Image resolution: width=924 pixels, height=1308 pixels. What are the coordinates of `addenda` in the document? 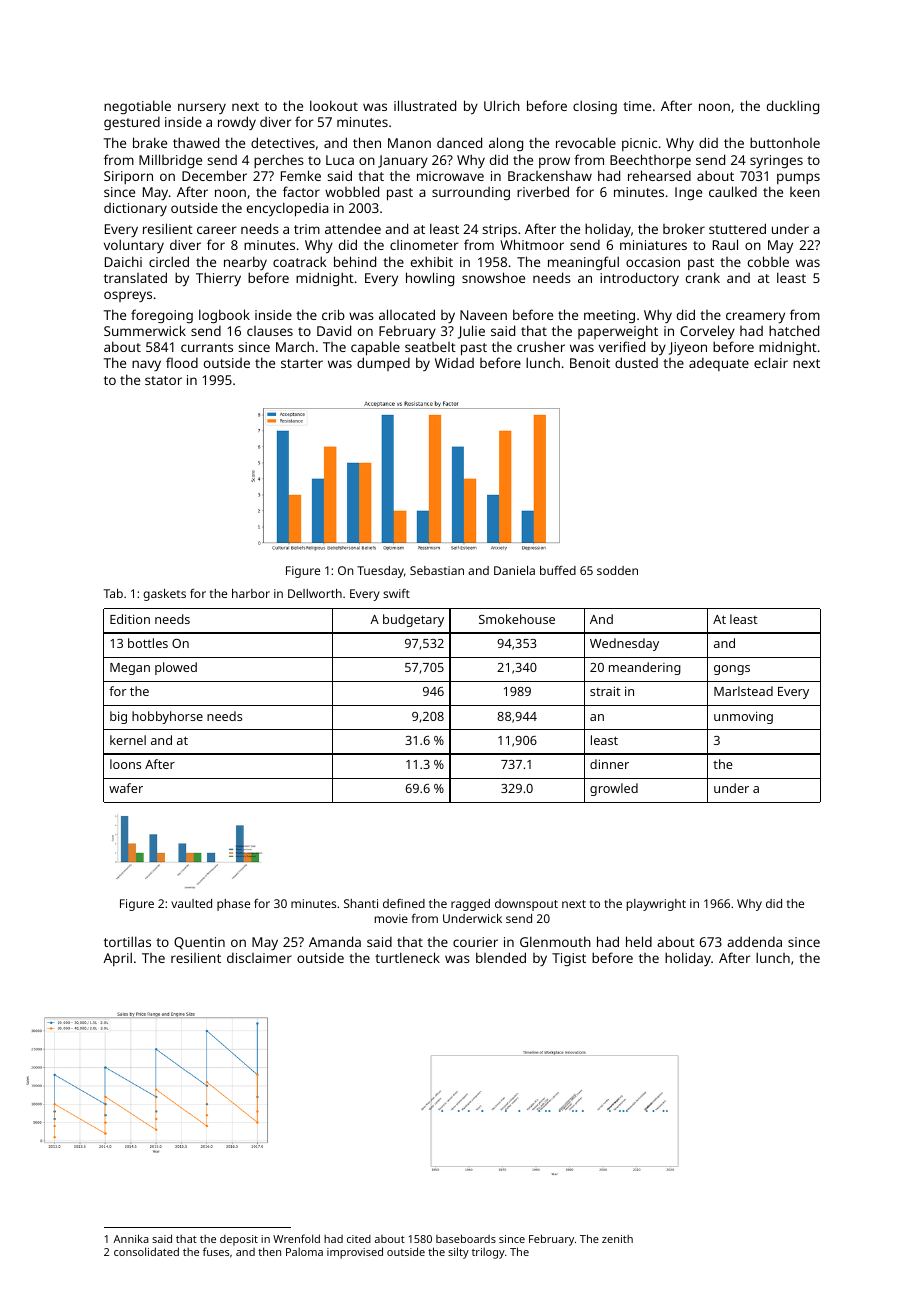 It's located at (754, 941).
